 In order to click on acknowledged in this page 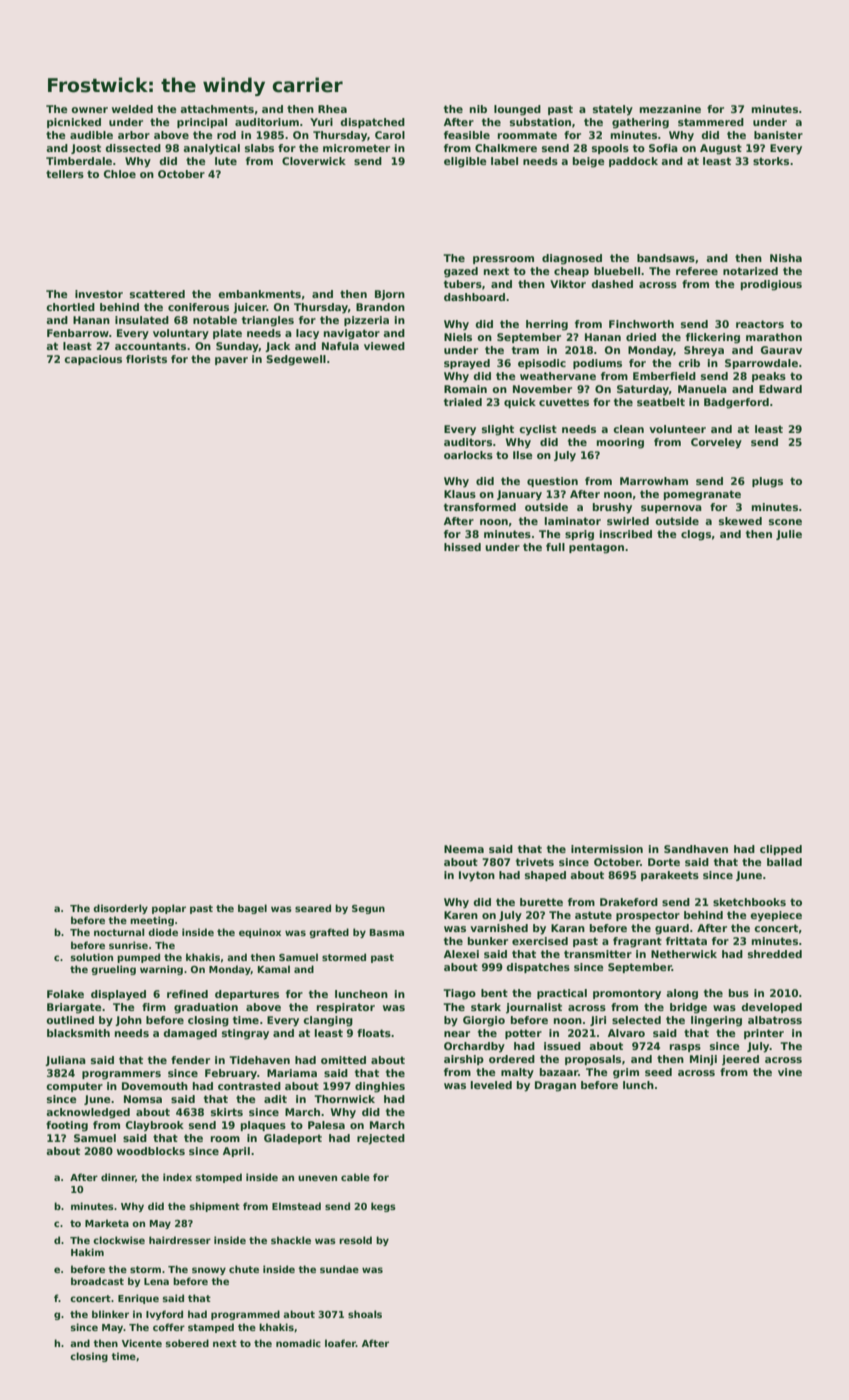, I will do `click(88, 1113)`.
